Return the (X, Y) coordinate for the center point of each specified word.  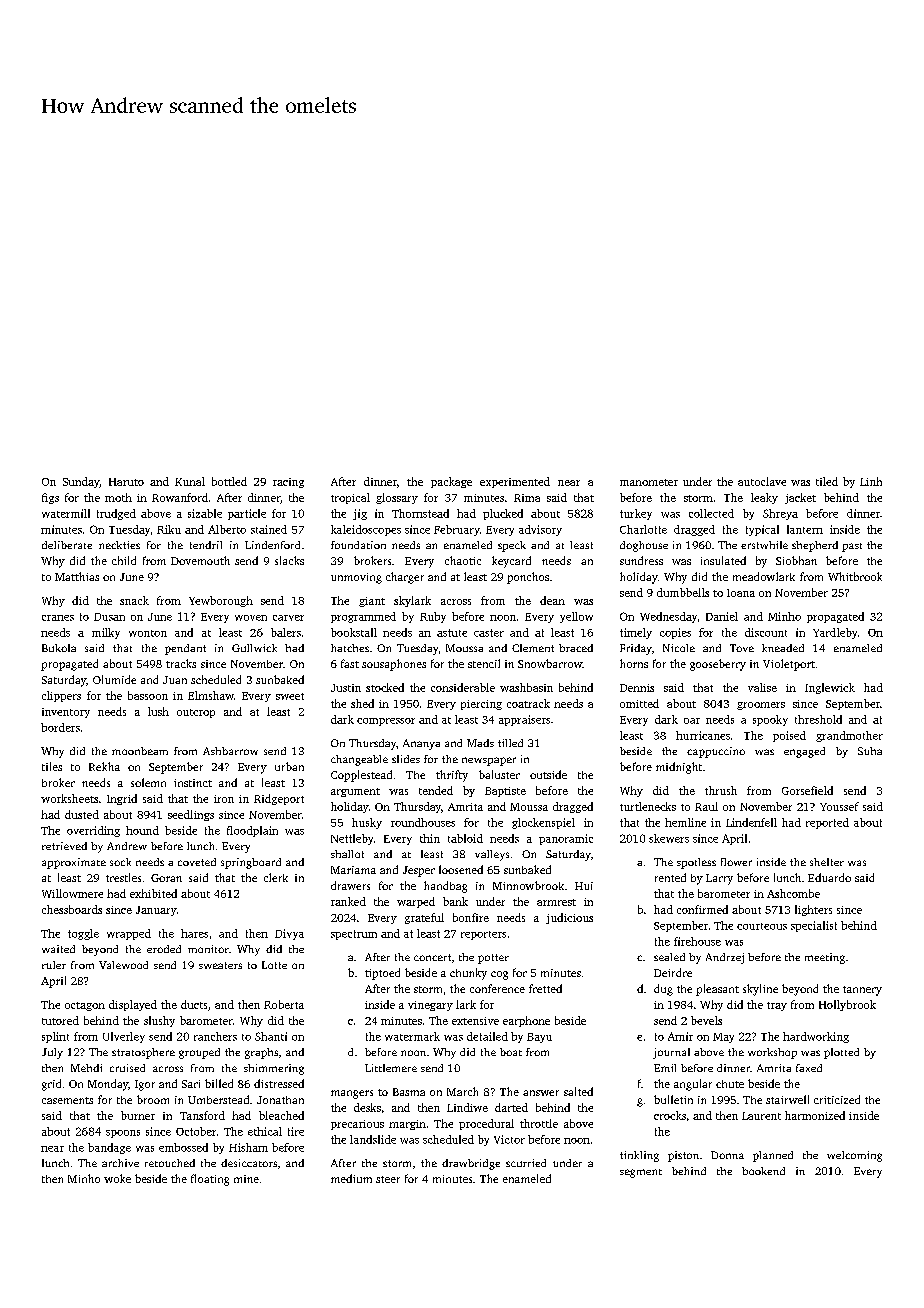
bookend (763, 1171)
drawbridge (471, 1164)
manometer (649, 482)
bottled (229, 481)
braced (576, 648)
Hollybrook (847, 1005)
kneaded (783, 648)
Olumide (114, 679)
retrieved (64, 846)
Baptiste (505, 792)
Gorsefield (807, 790)
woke (117, 1178)
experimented (515, 482)
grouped (199, 1053)
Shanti (271, 1036)
